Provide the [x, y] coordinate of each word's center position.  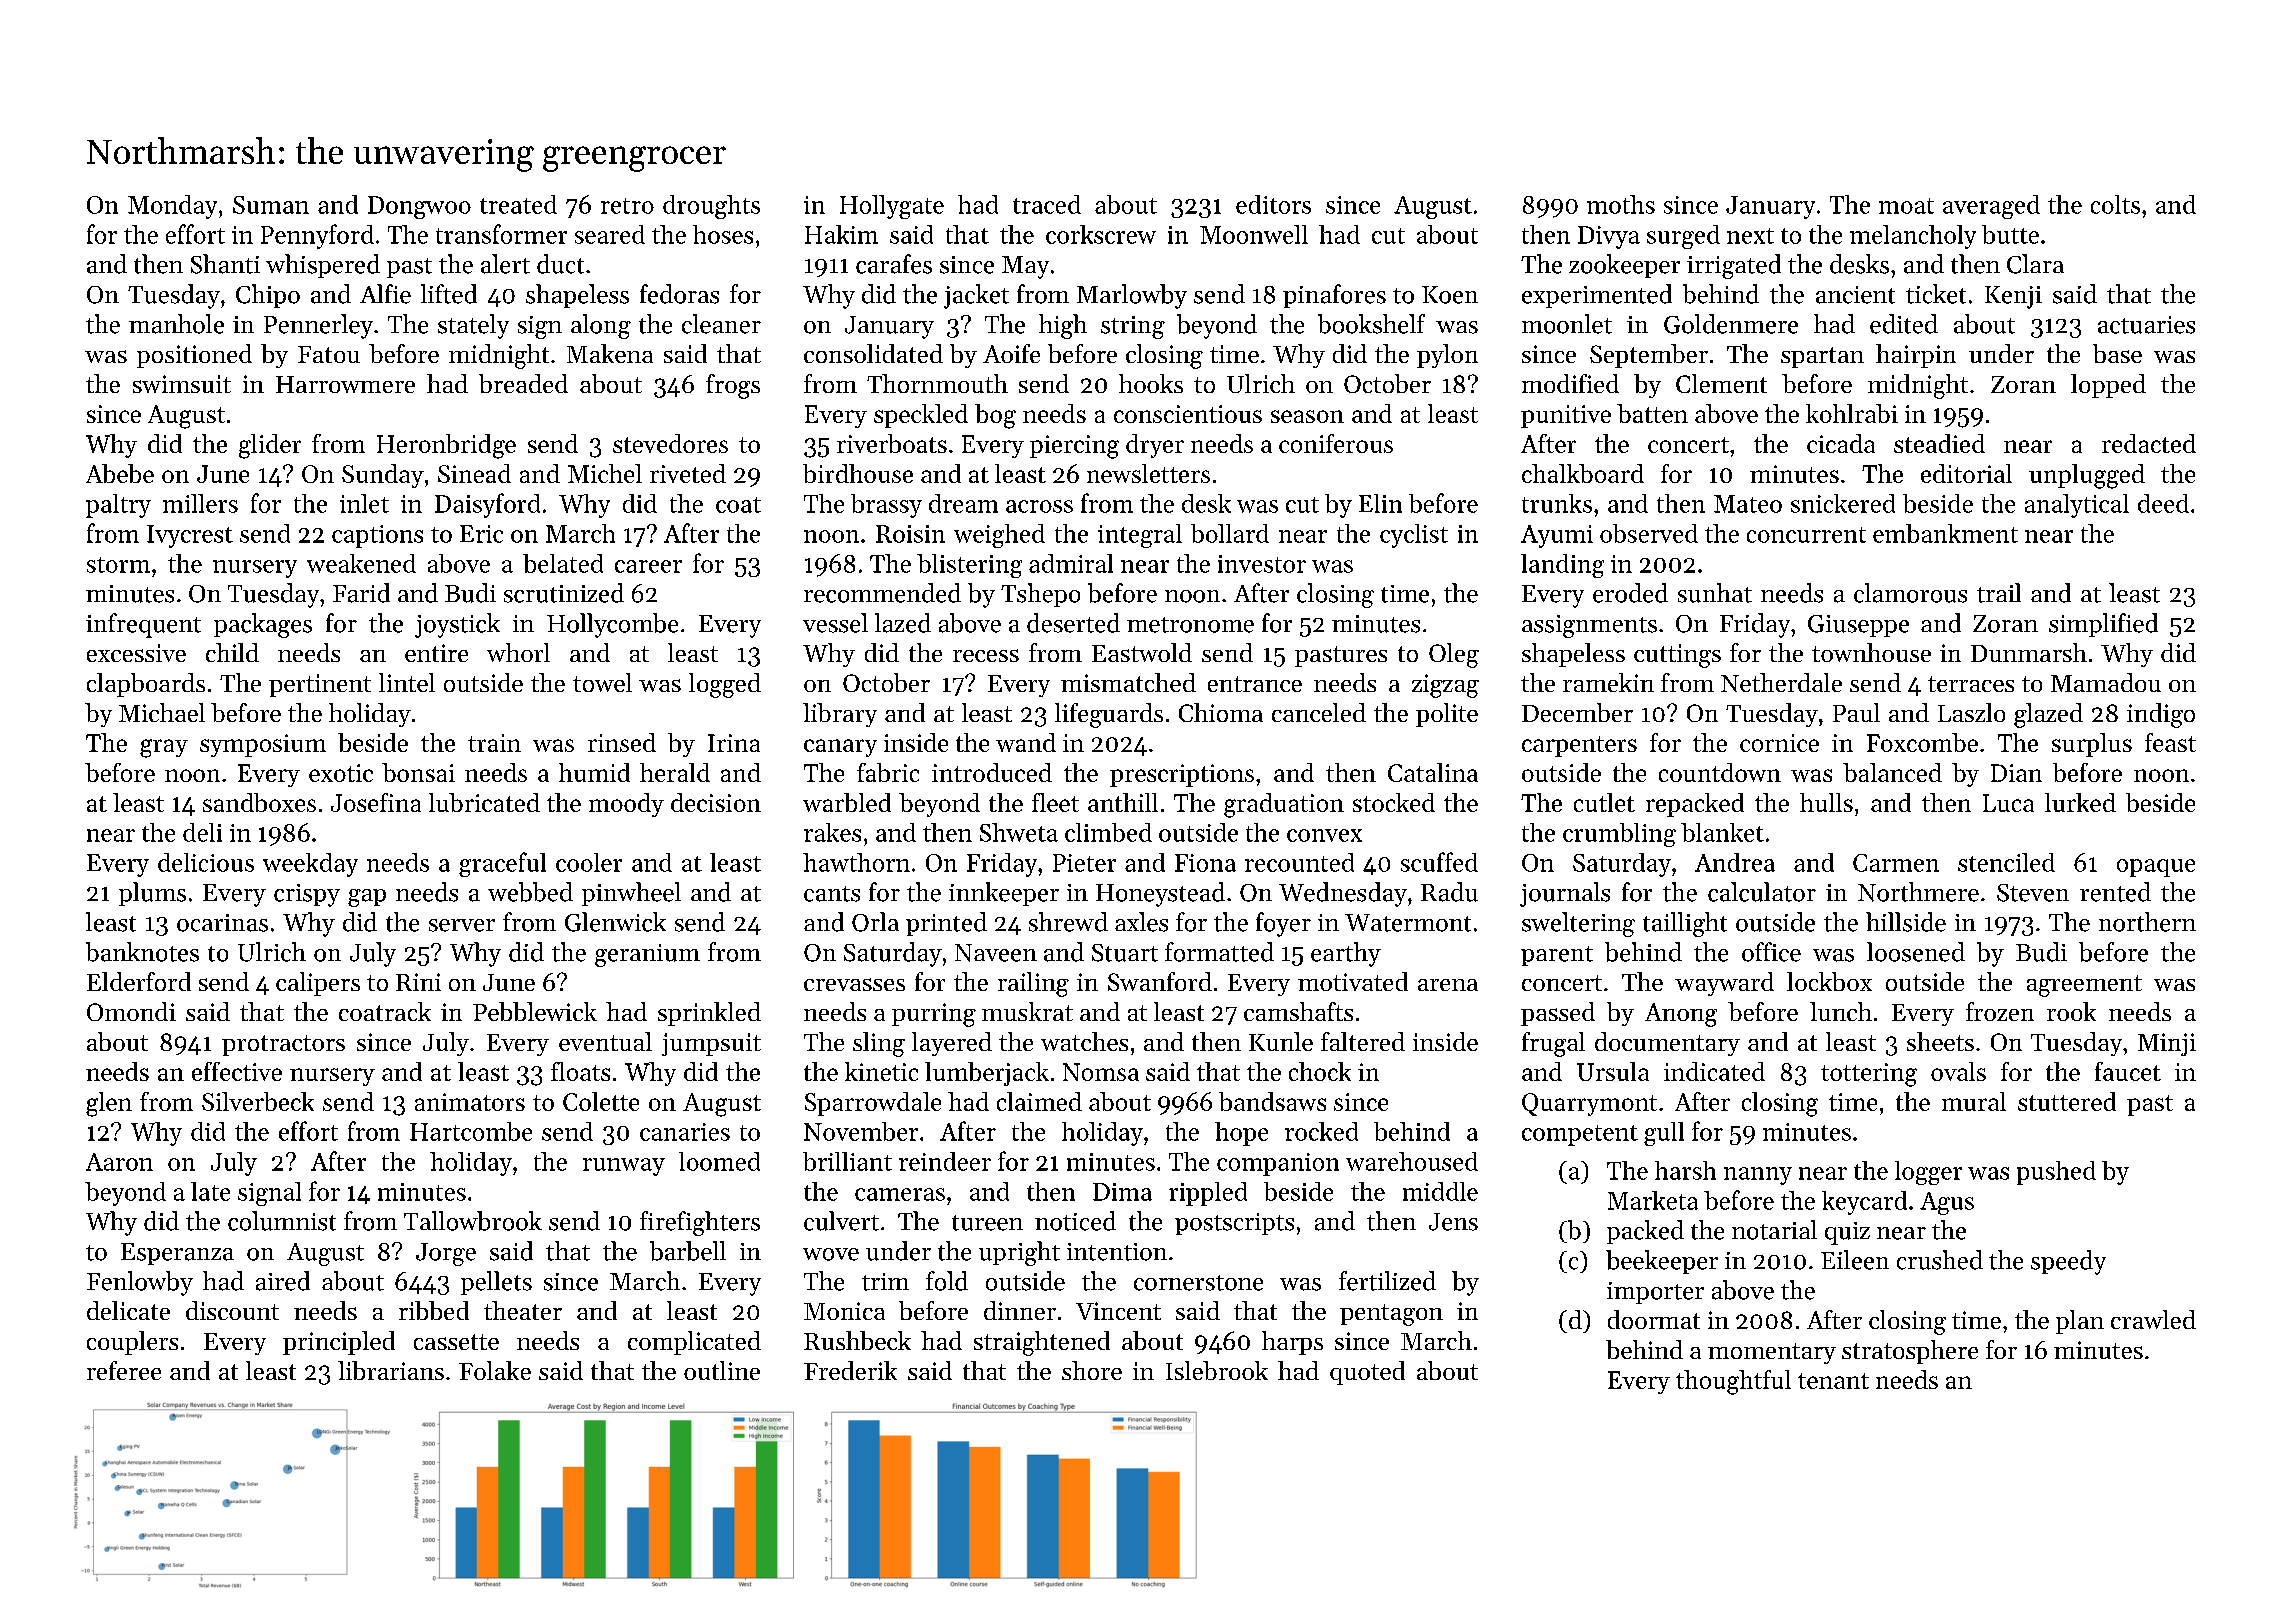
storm [118, 565]
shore [1092, 1370]
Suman [271, 205]
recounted [1299, 862]
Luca [2008, 803]
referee [124, 1370]
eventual [605, 1041]
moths [1621, 204]
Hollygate [892, 207]
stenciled [2006, 862]
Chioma [1221, 712]
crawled [2153, 1319]
